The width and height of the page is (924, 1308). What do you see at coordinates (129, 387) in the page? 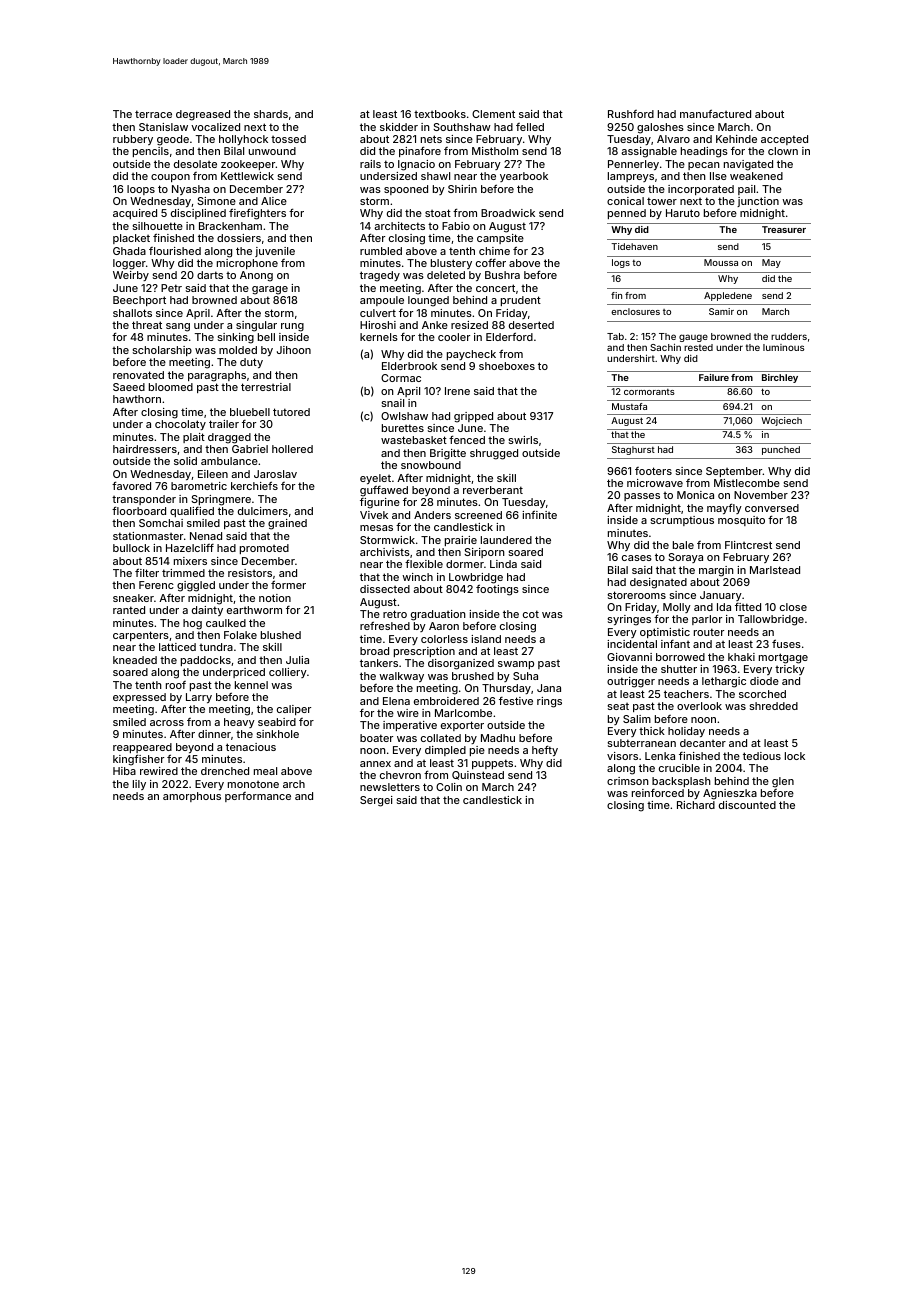
I see `Saeed` at bounding box center [129, 387].
